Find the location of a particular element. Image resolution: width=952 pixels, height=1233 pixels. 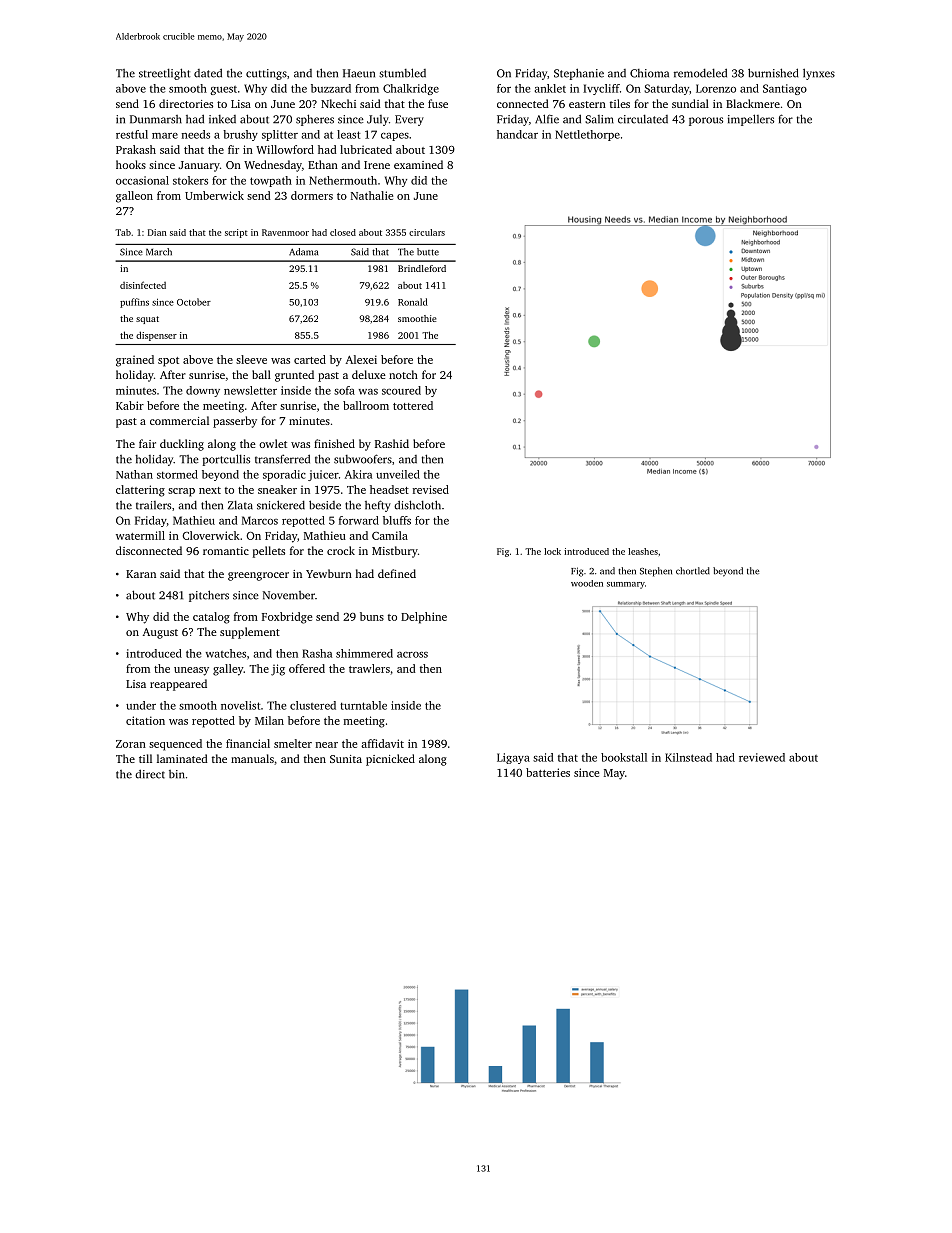

impellers is located at coordinates (751, 120).
